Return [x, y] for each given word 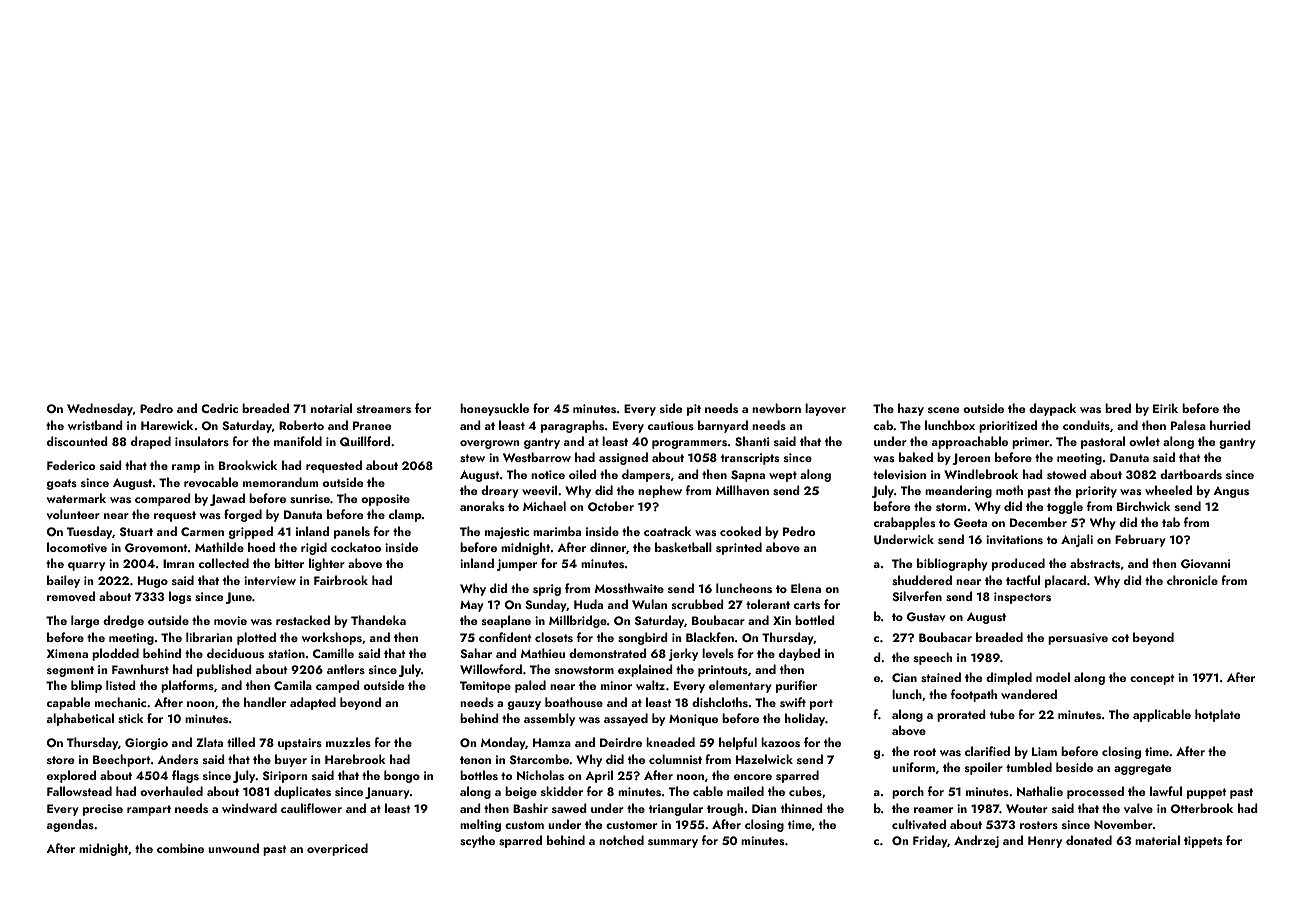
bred [1118, 408]
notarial [331, 408]
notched [621, 840]
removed [71, 596]
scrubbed [698, 604]
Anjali [1077, 540]
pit [694, 410]
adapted [313, 703]
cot [1120, 638]
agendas [70, 825]
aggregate [1142, 769]
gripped [251, 532]
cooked [740, 531]
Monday [503, 743]
